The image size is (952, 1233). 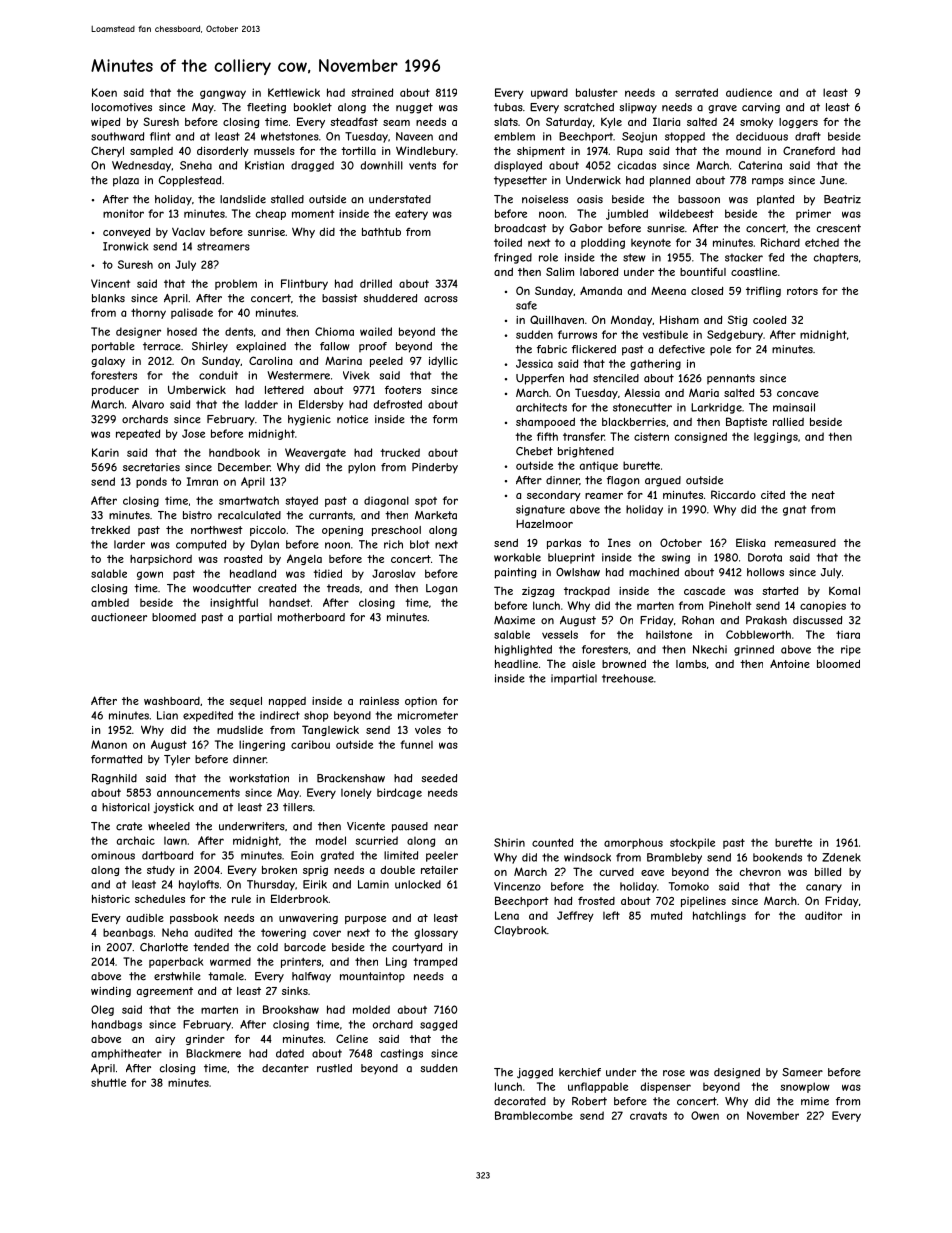 What do you see at coordinates (108, 1083) in the screenshot?
I see `shuttle` at bounding box center [108, 1083].
